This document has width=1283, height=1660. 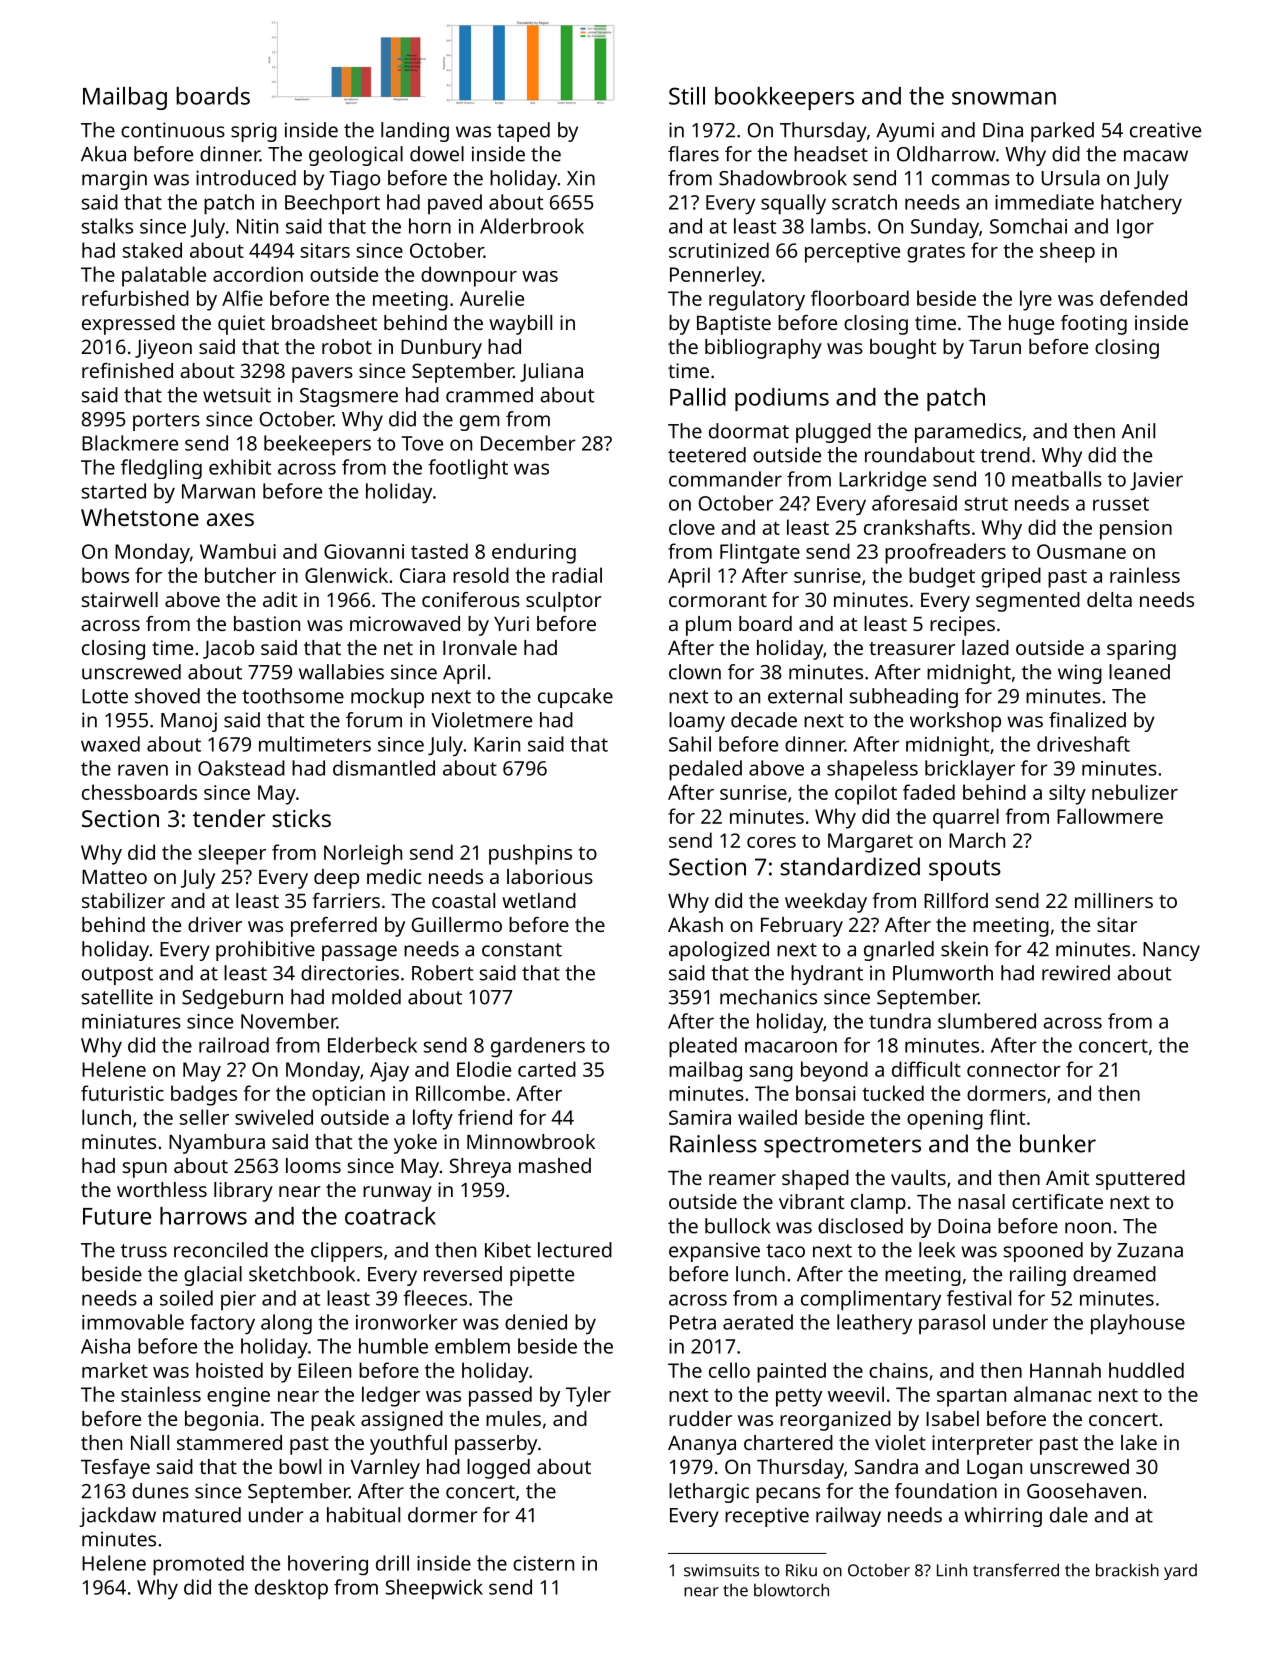 I want to click on leaned, so click(x=1139, y=672).
